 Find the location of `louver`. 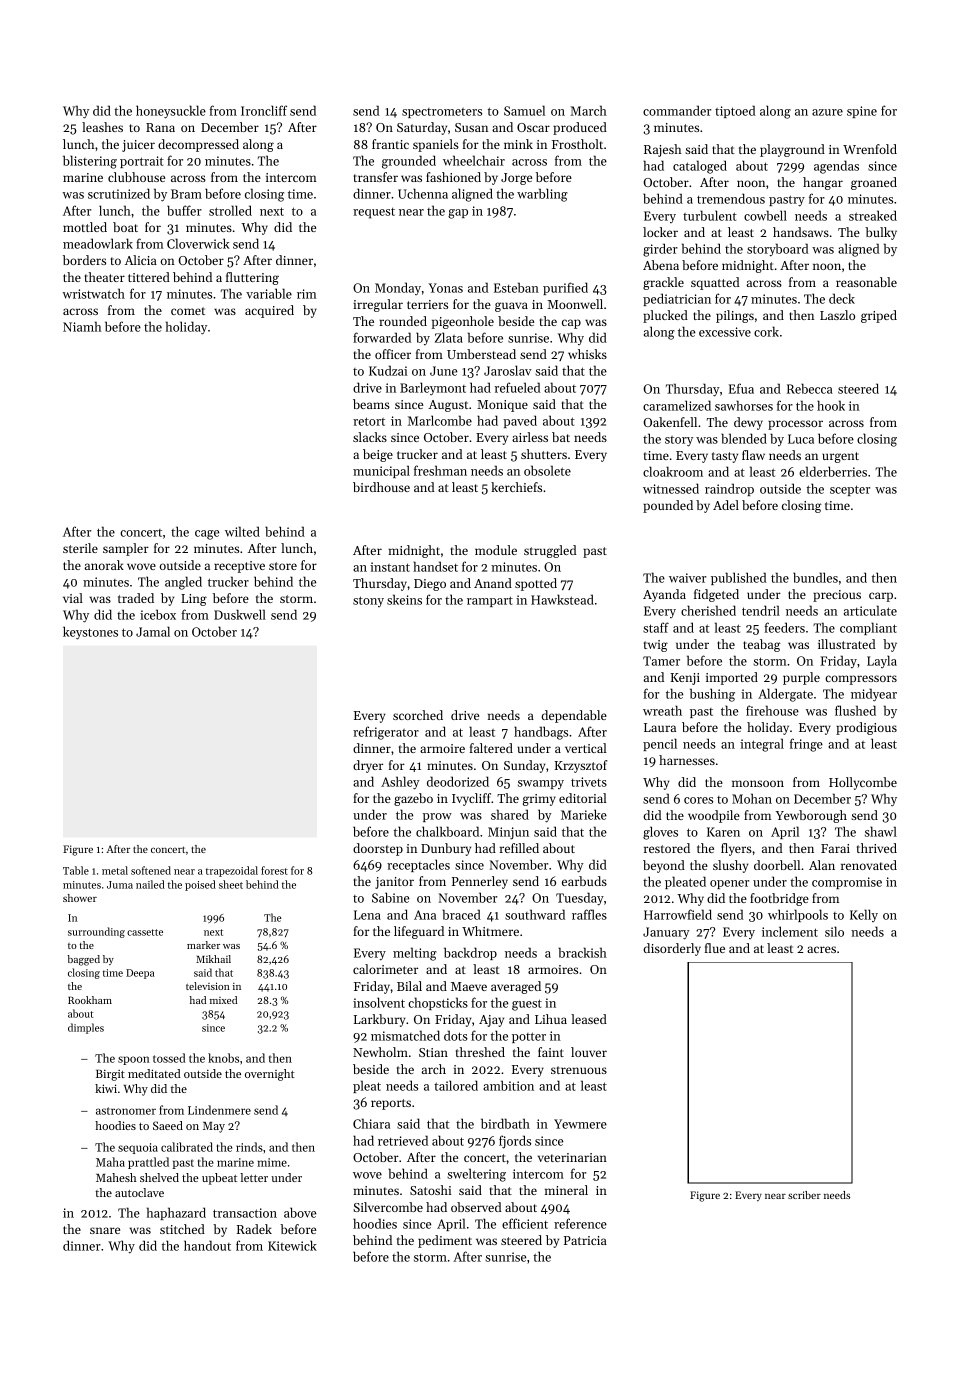

louver is located at coordinates (589, 1052).
